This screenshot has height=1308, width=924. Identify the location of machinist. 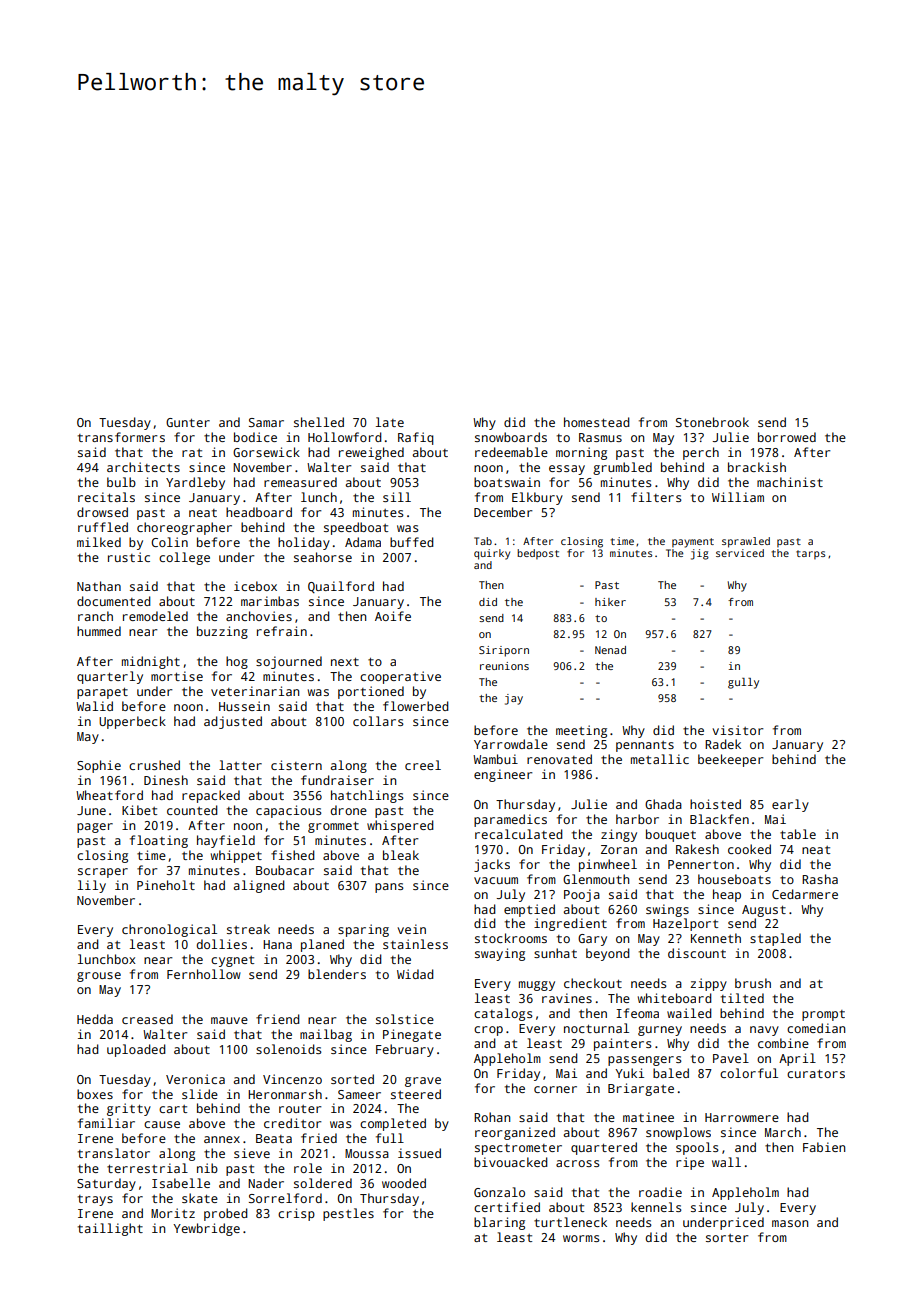
(790, 482).
